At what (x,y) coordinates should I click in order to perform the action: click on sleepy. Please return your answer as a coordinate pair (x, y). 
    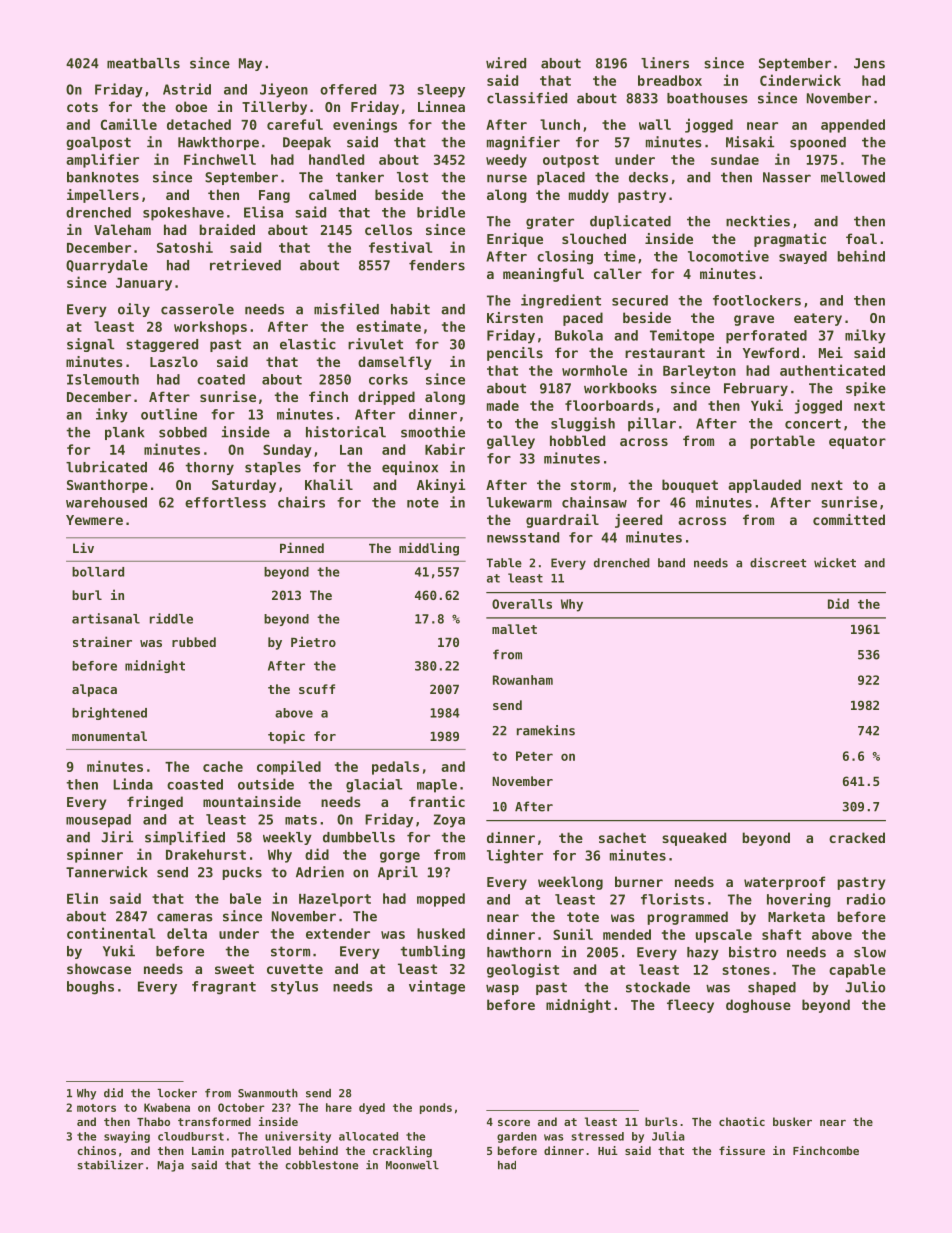
    Looking at the image, I should click on (441, 91).
